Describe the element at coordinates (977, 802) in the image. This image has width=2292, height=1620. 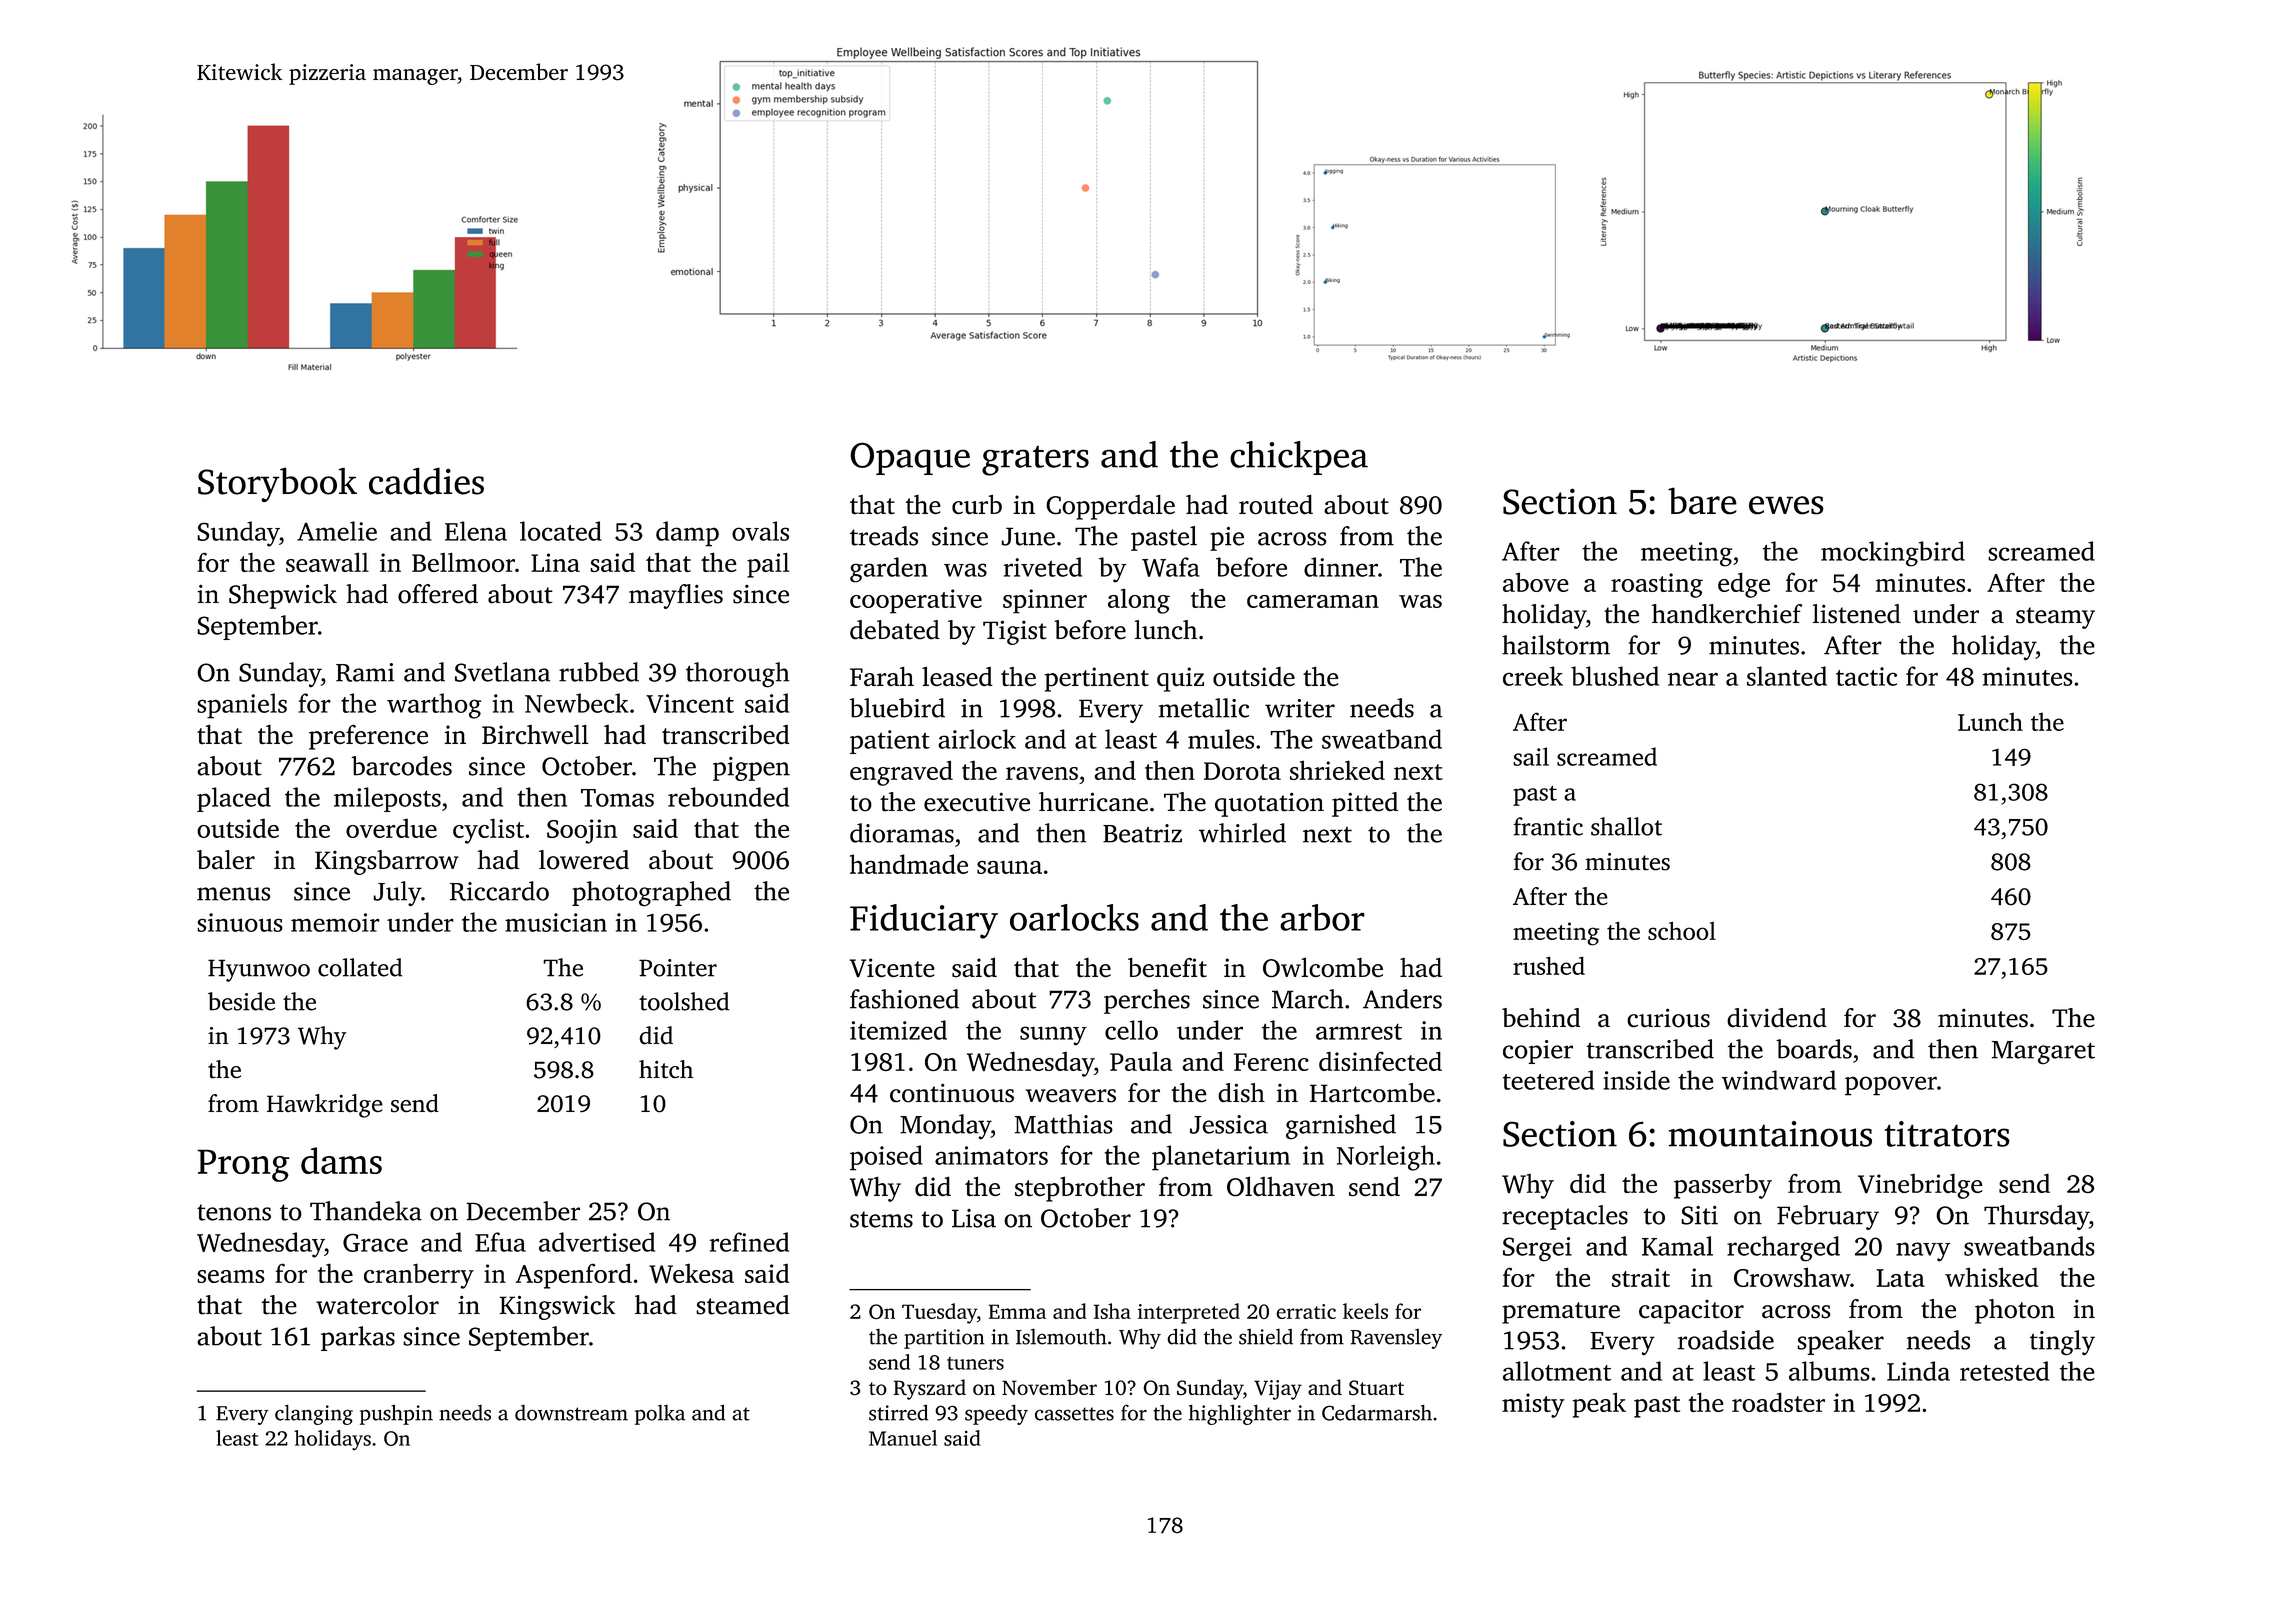
I see `executive` at that location.
